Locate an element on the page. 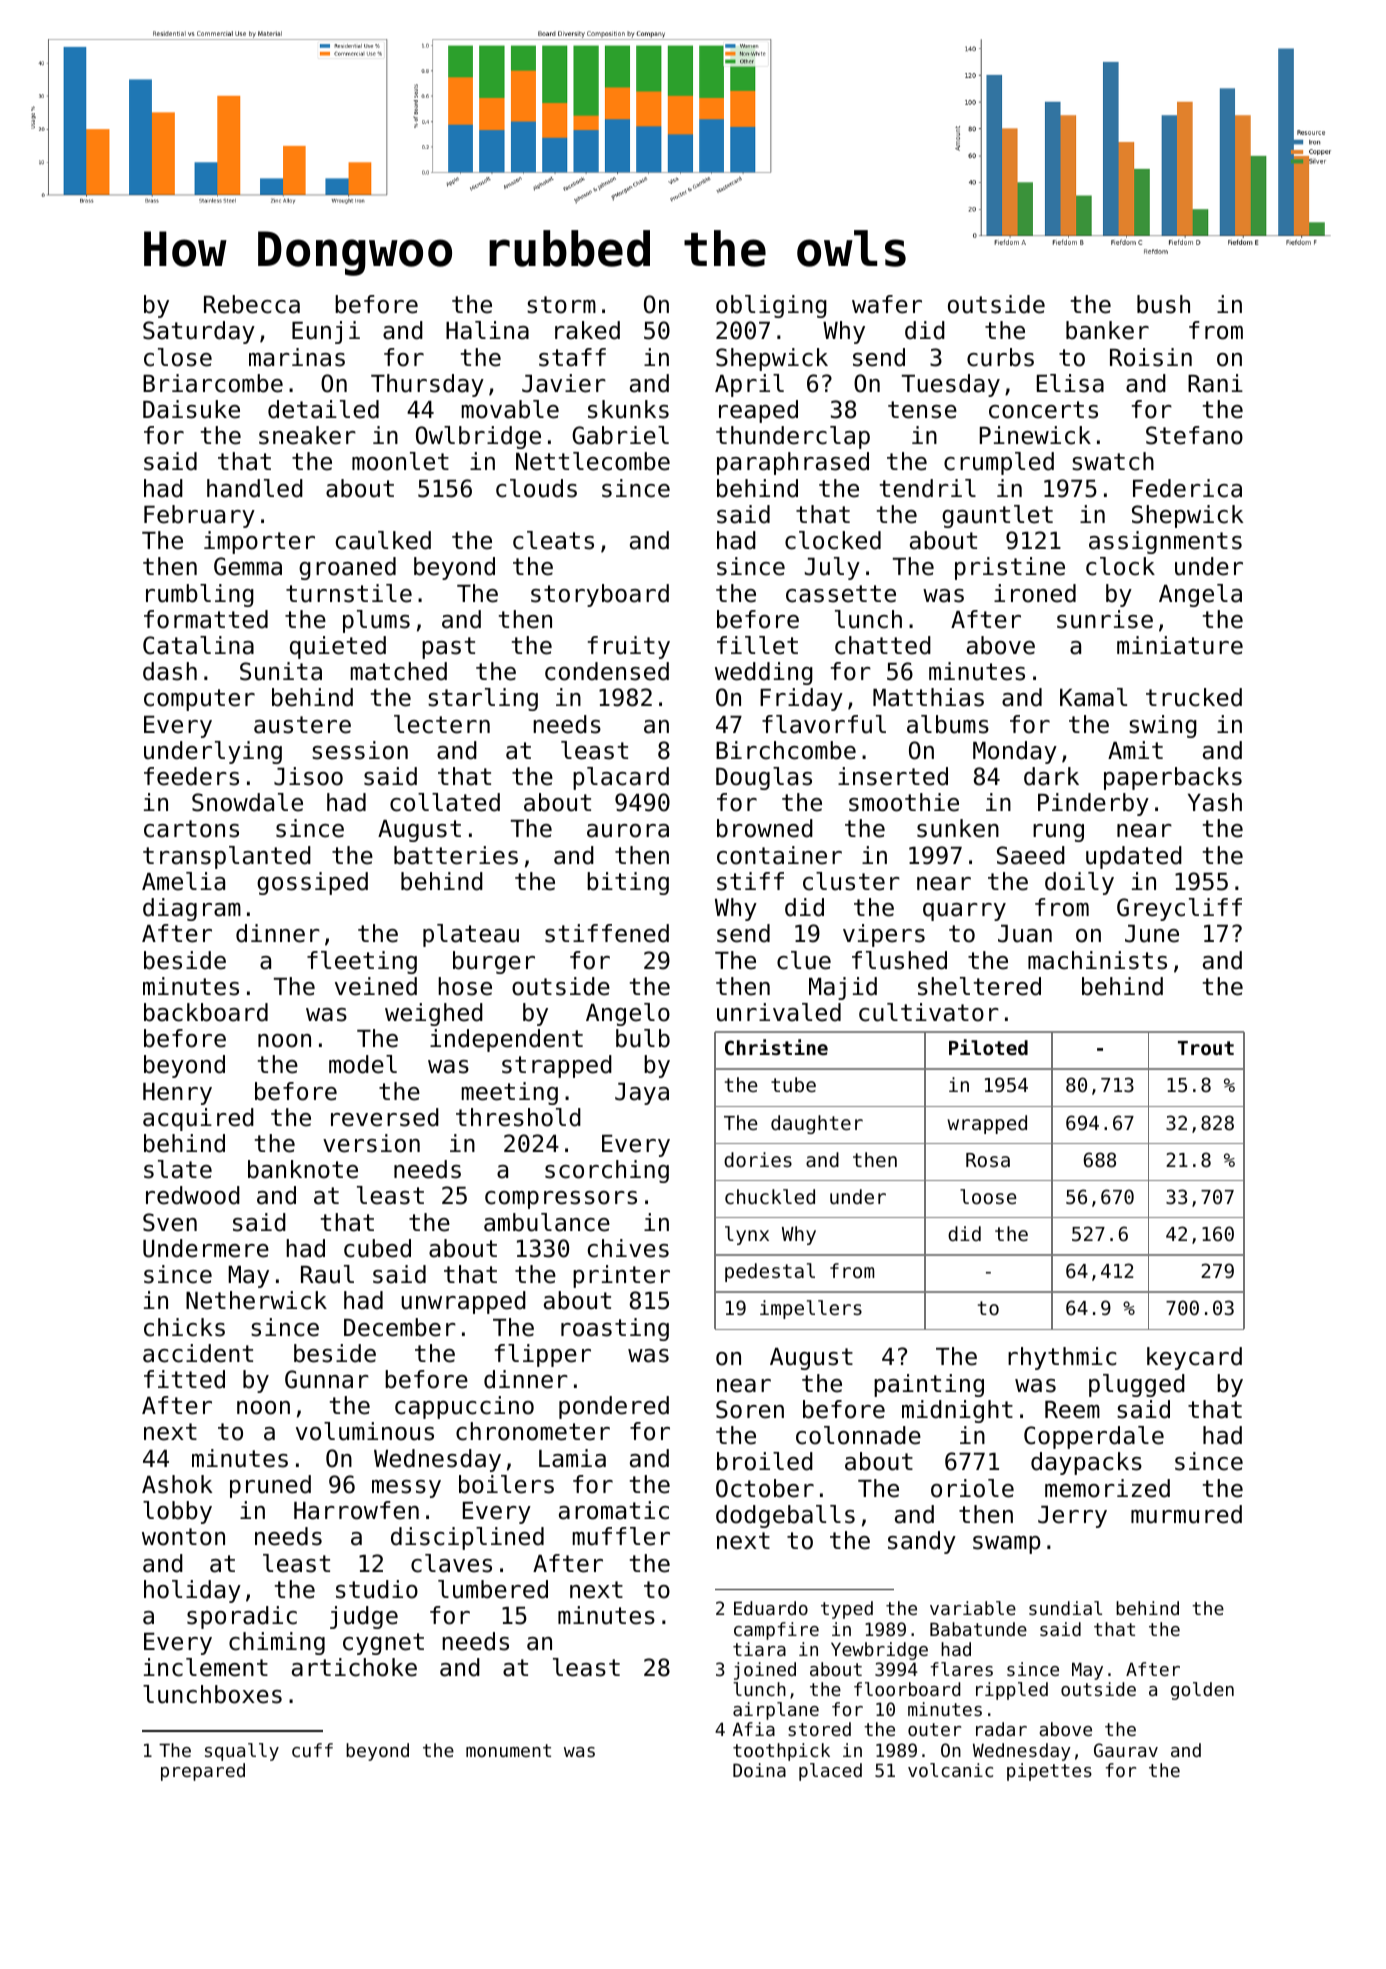 The image size is (1386, 1969). prepared is located at coordinates (203, 1772).
